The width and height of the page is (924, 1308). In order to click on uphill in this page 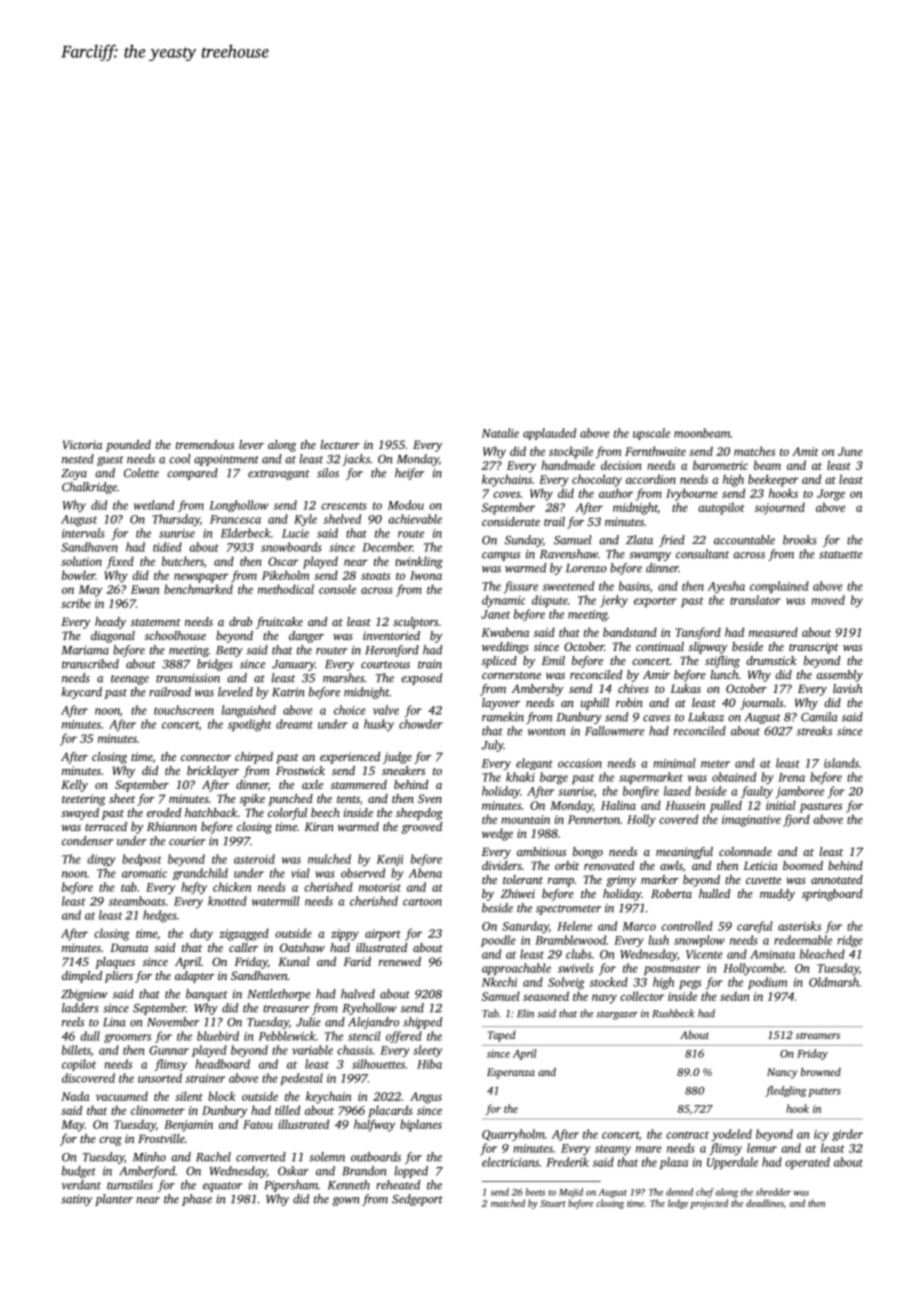, I will do `click(595, 704)`.
